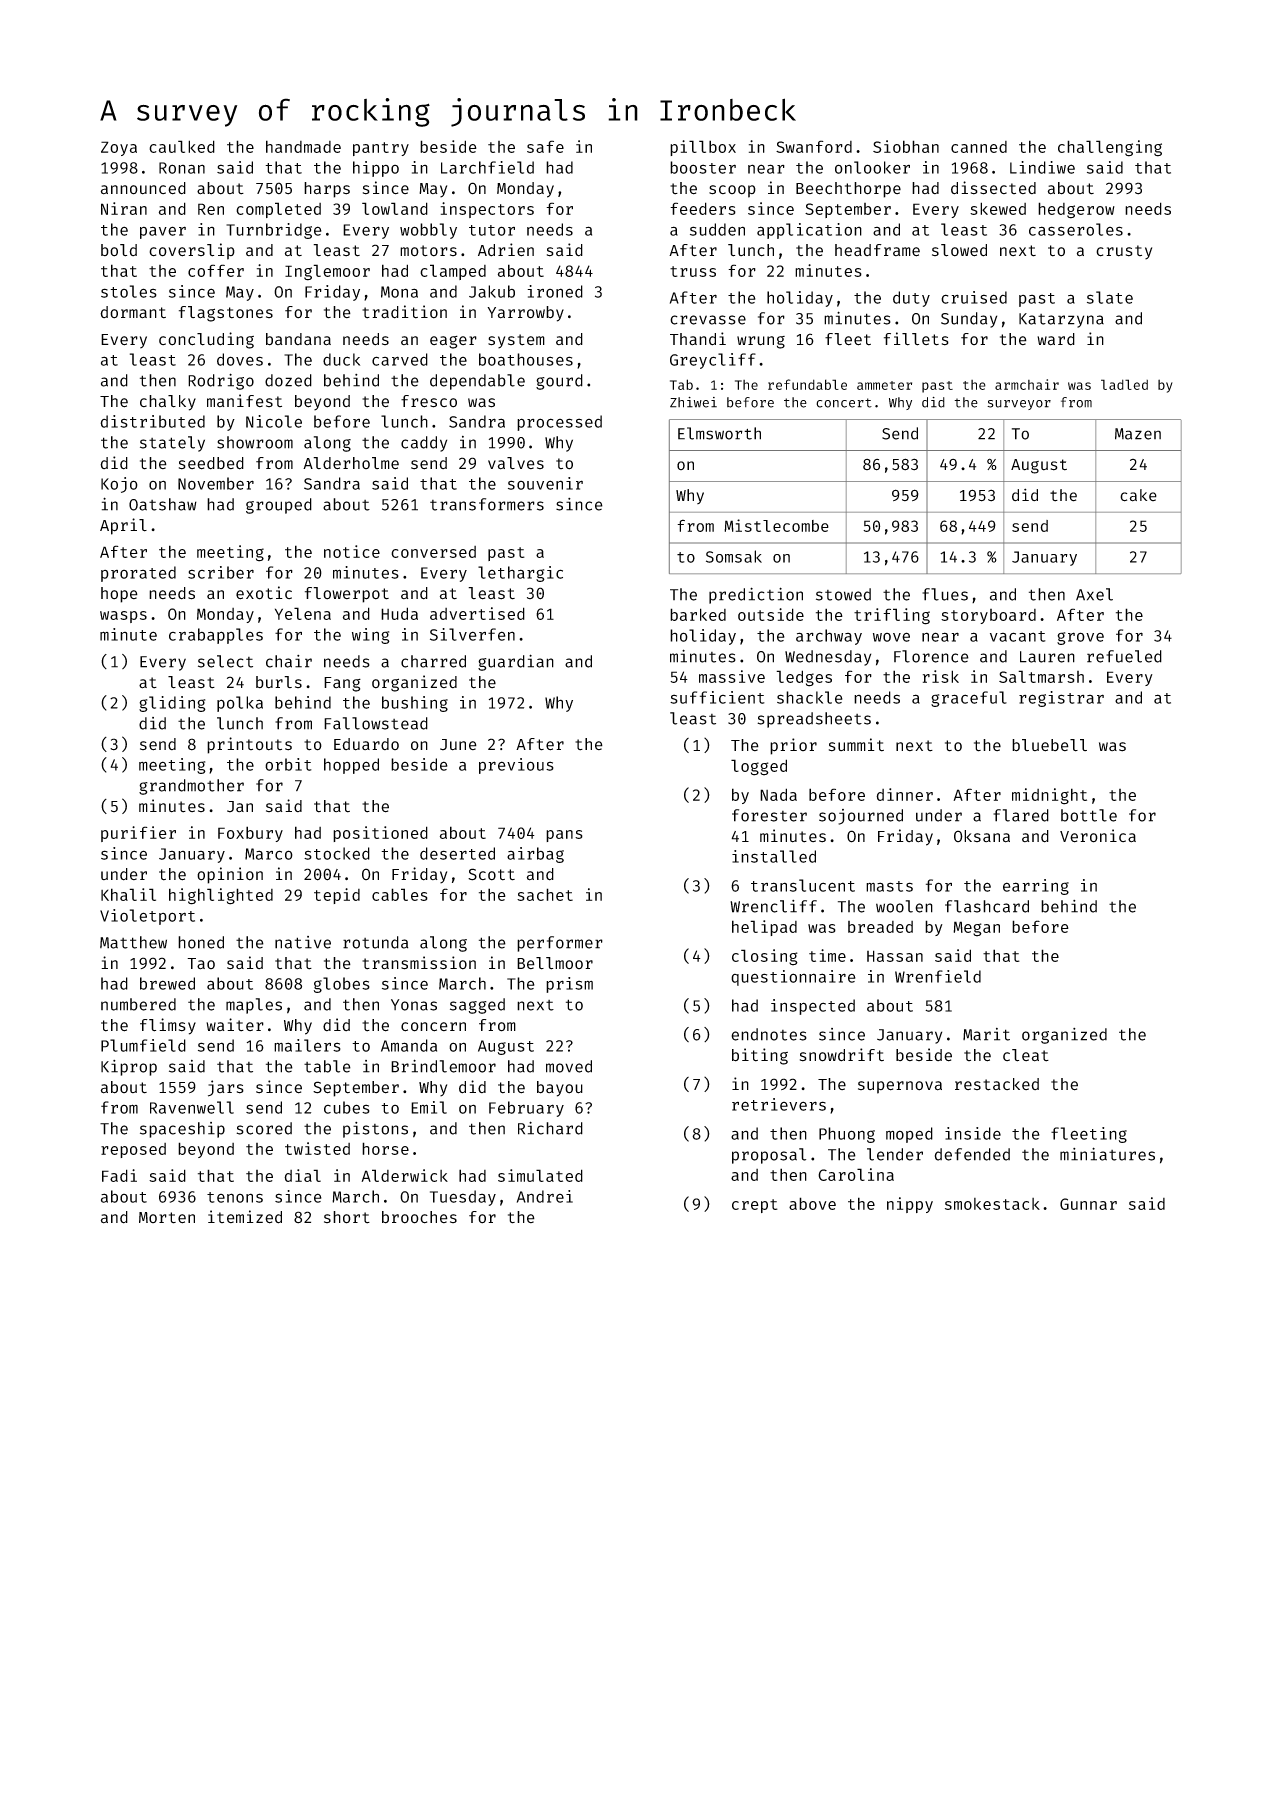  I want to click on moved, so click(569, 1066).
